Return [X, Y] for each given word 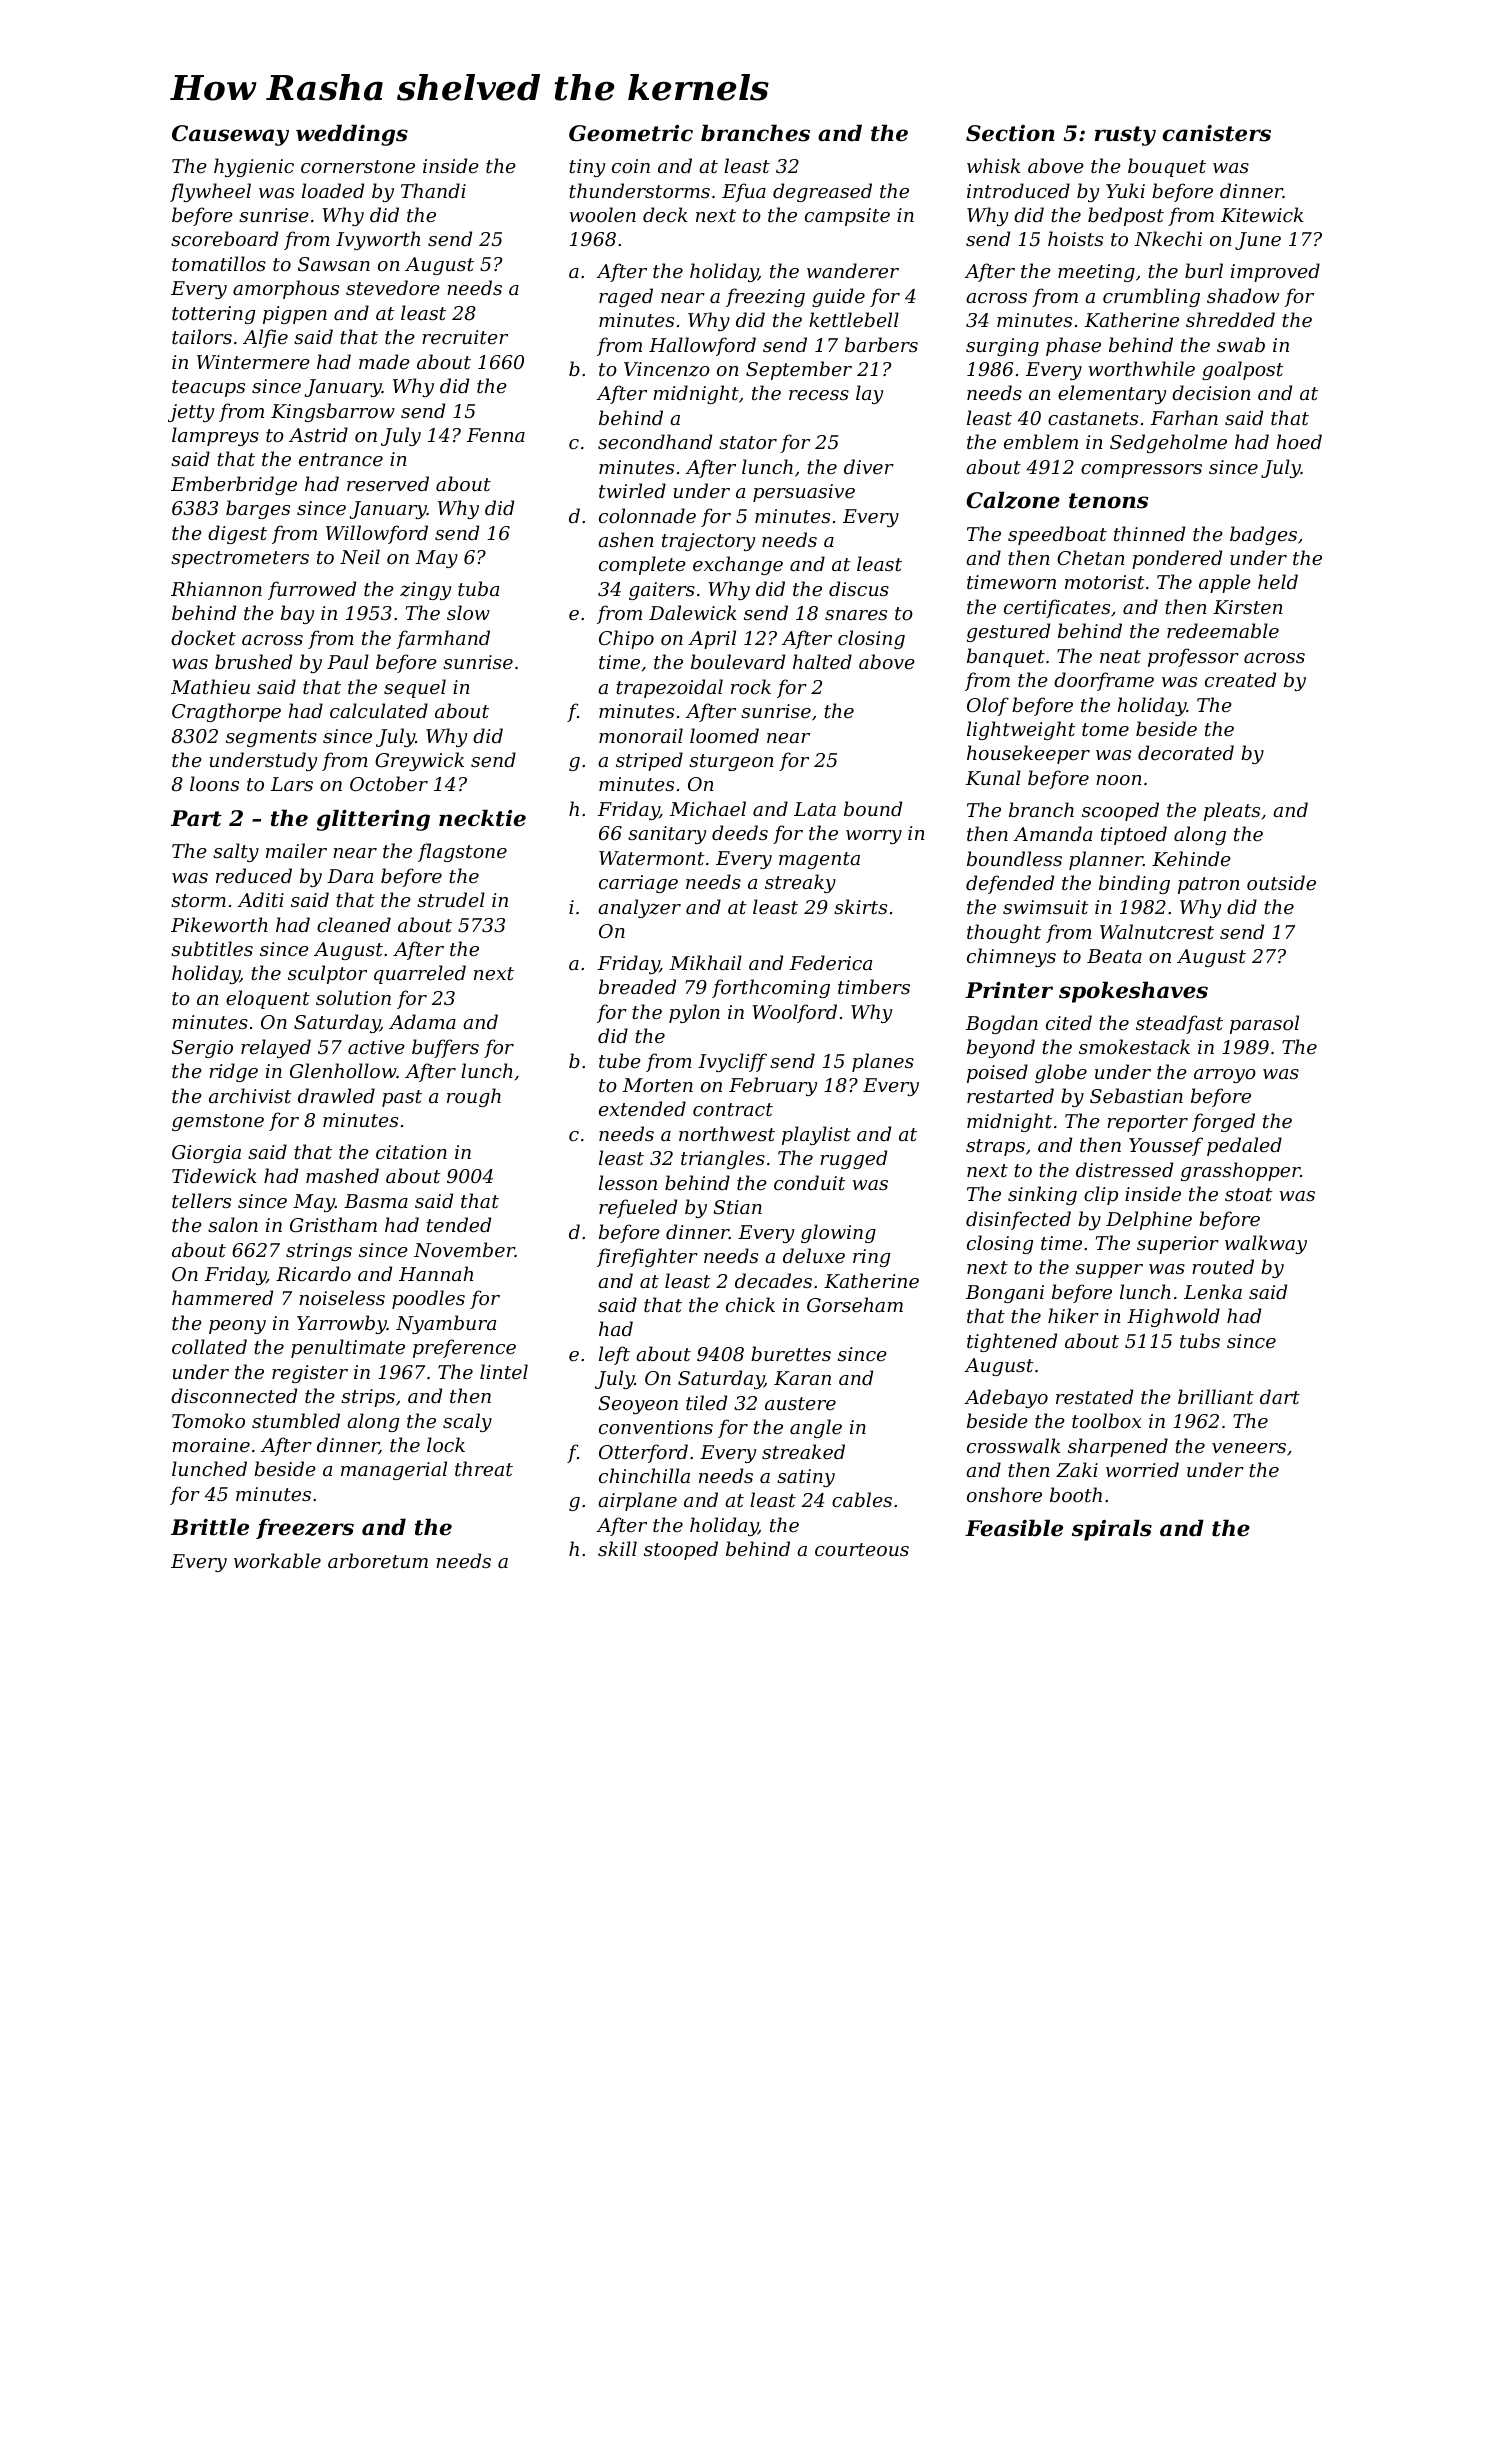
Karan [802, 1378]
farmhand [443, 639]
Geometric [631, 133]
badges [1263, 535]
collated [209, 1346]
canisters [1217, 133]
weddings [352, 135]
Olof [988, 706]
